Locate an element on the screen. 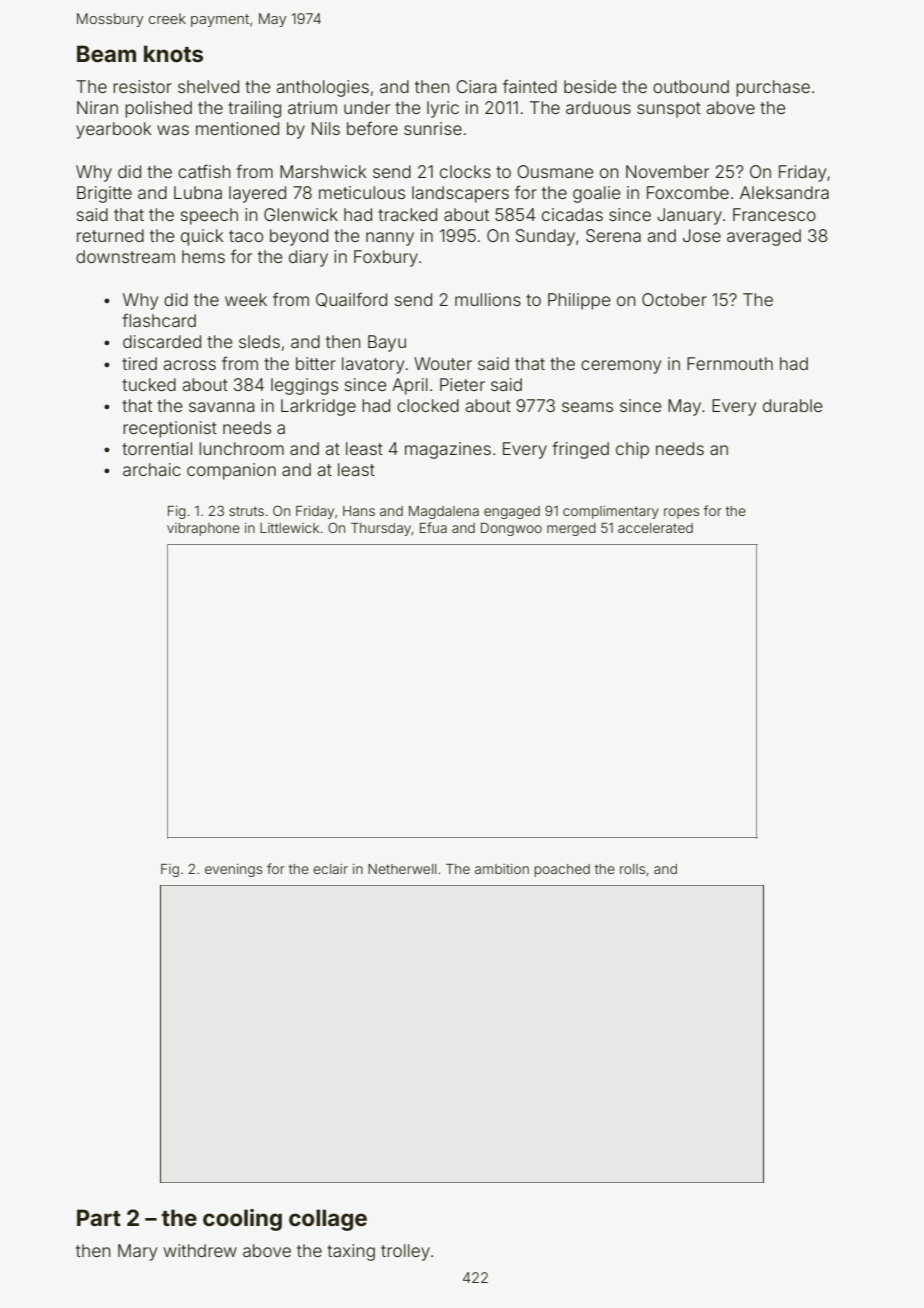 Image resolution: width=924 pixels, height=1308 pixels. withdrew is located at coordinates (200, 1250).
